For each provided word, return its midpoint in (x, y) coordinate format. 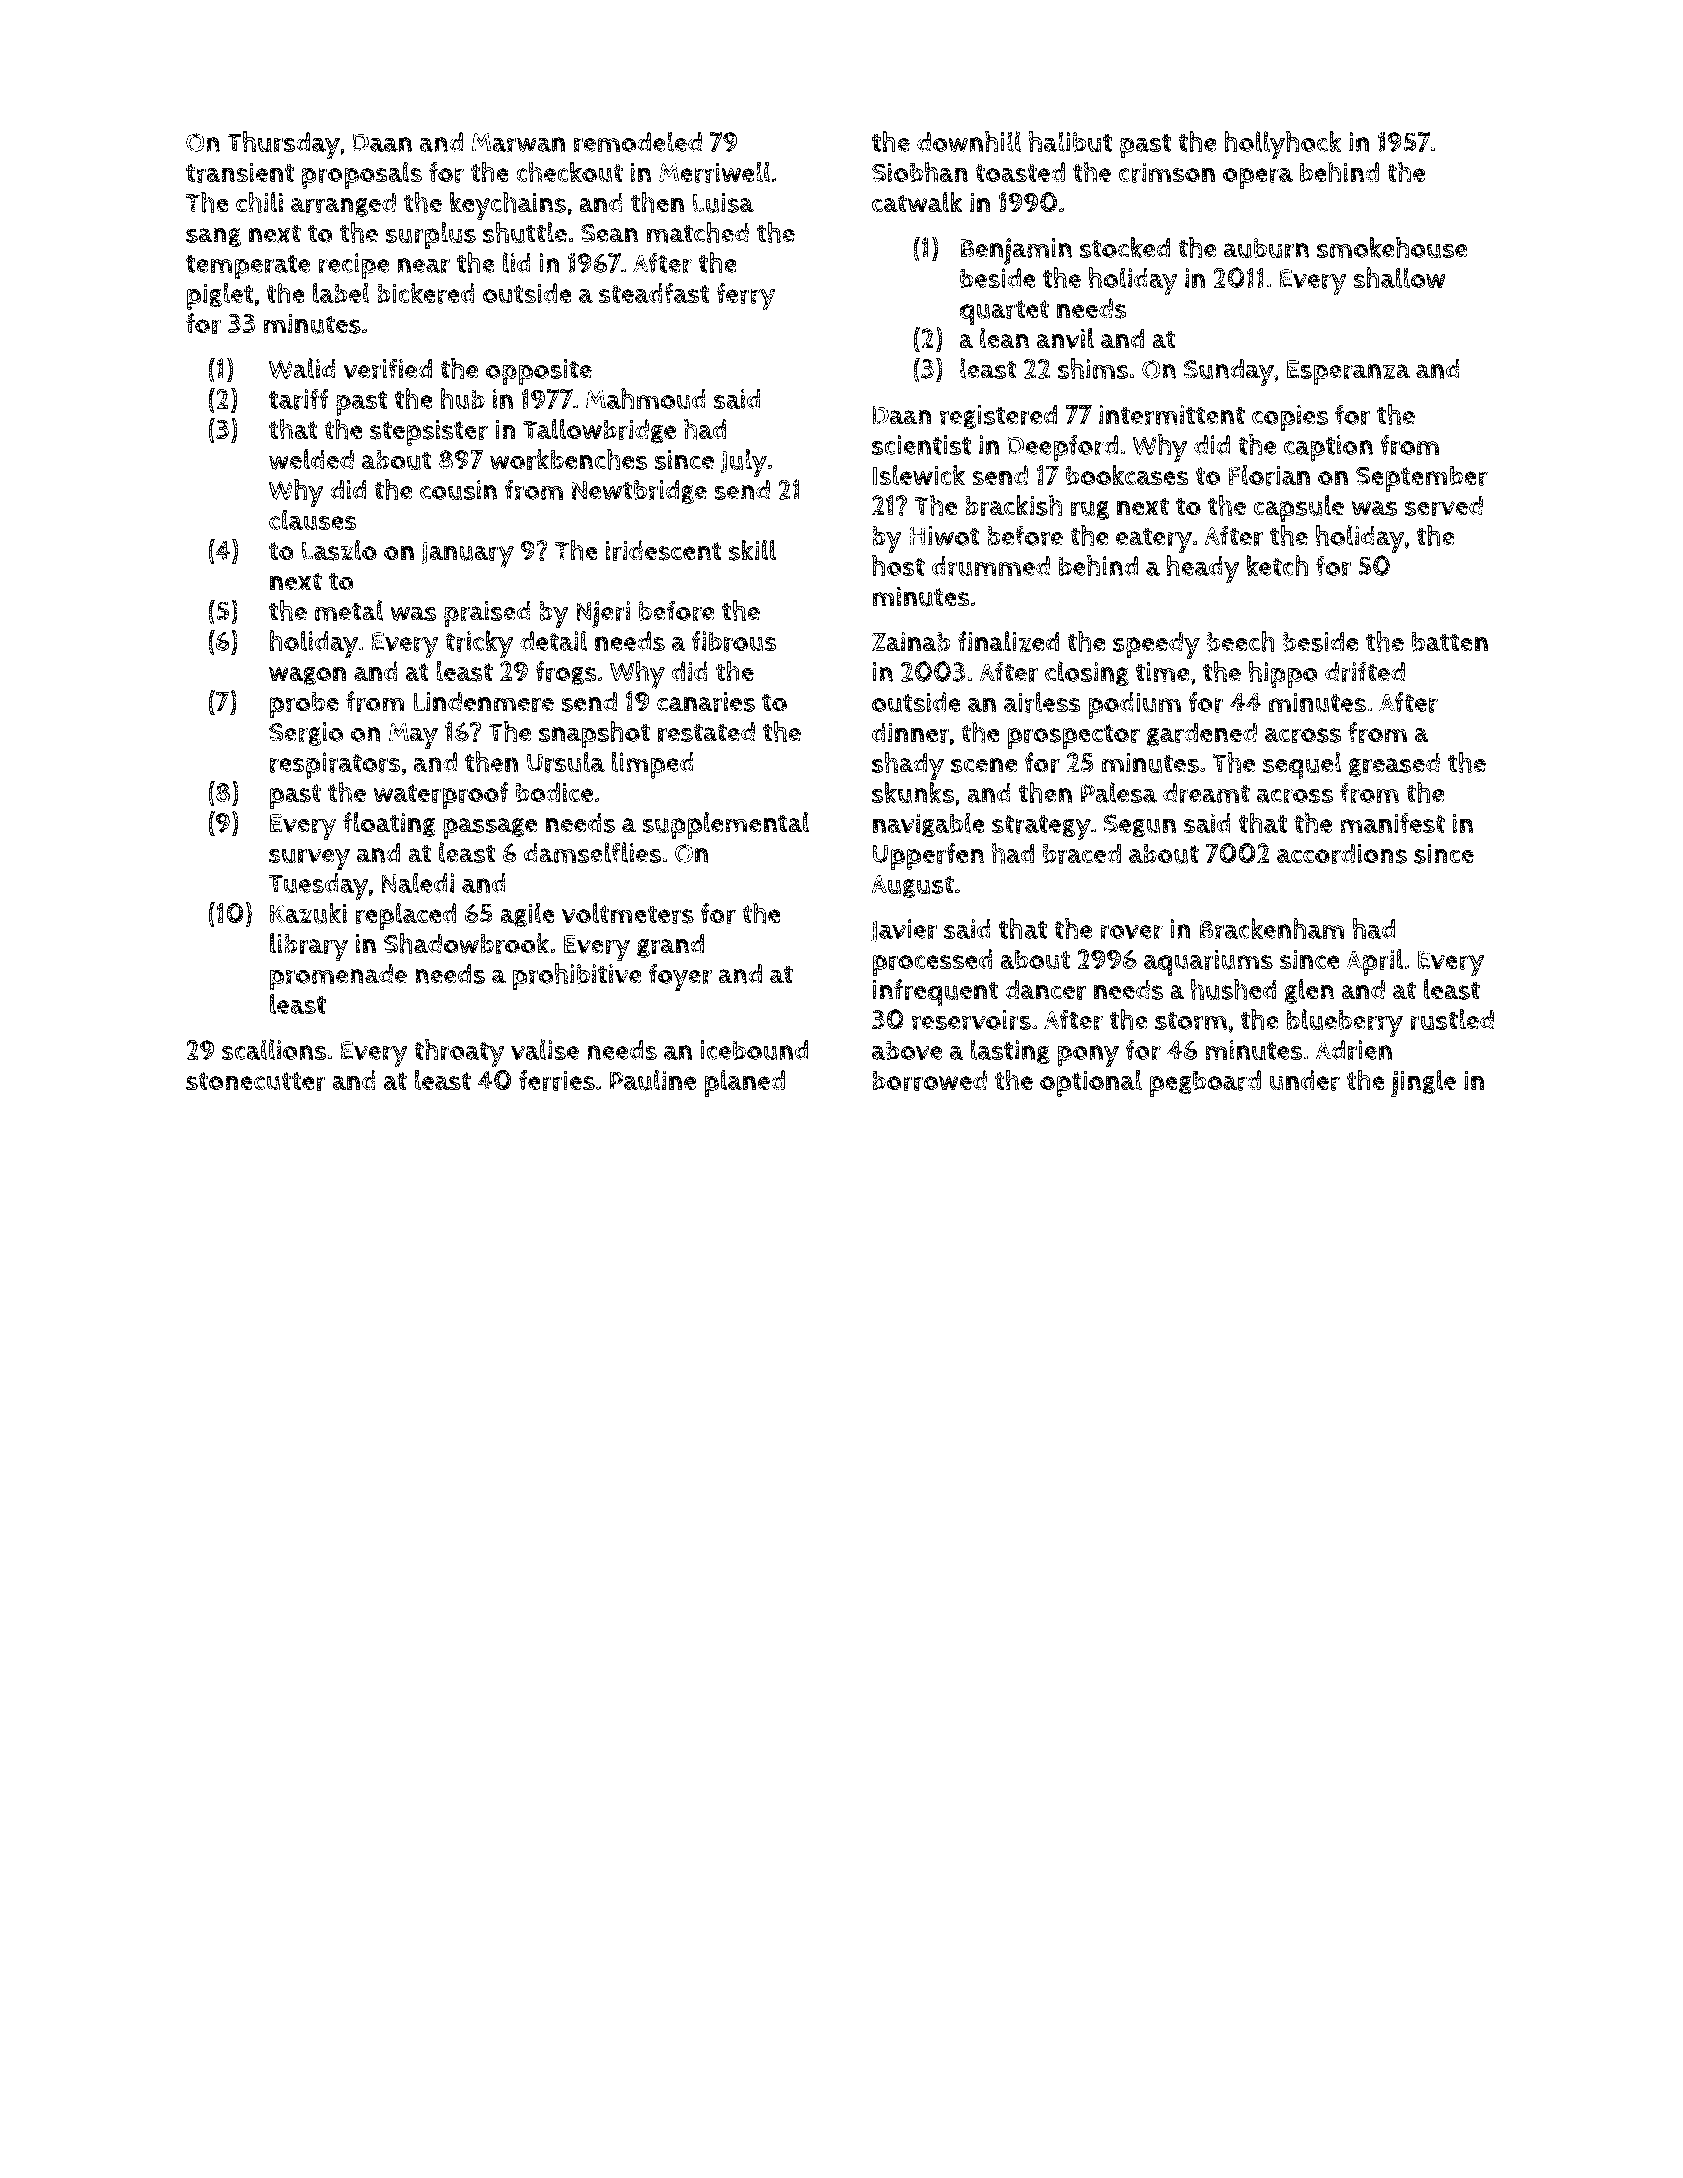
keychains (508, 206)
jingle (1423, 1083)
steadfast (654, 293)
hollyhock (1283, 145)
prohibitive (577, 977)
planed (744, 1083)
